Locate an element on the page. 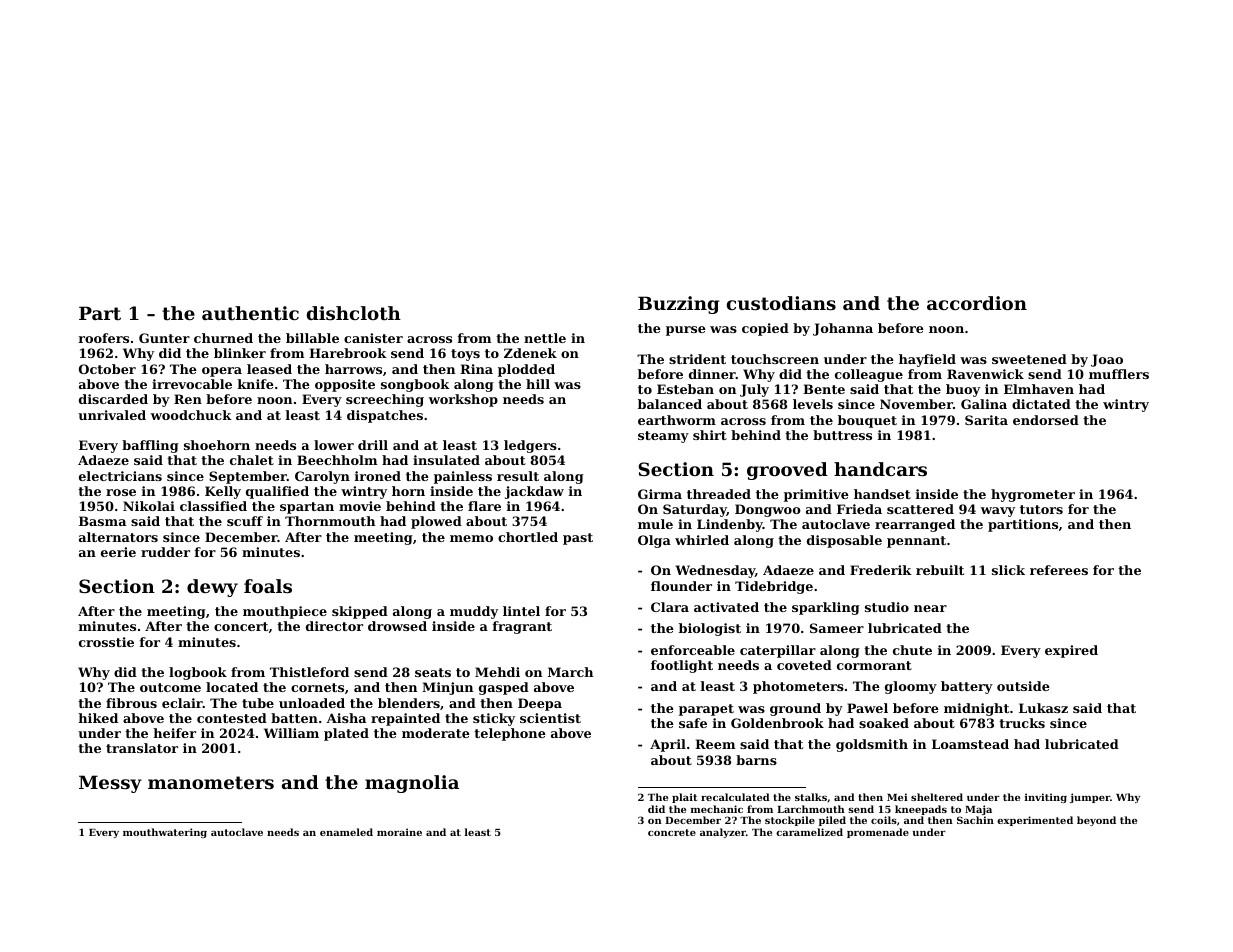 Image resolution: width=1233 pixels, height=952 pixels. analyzer is located at coordinates (723, 833).
